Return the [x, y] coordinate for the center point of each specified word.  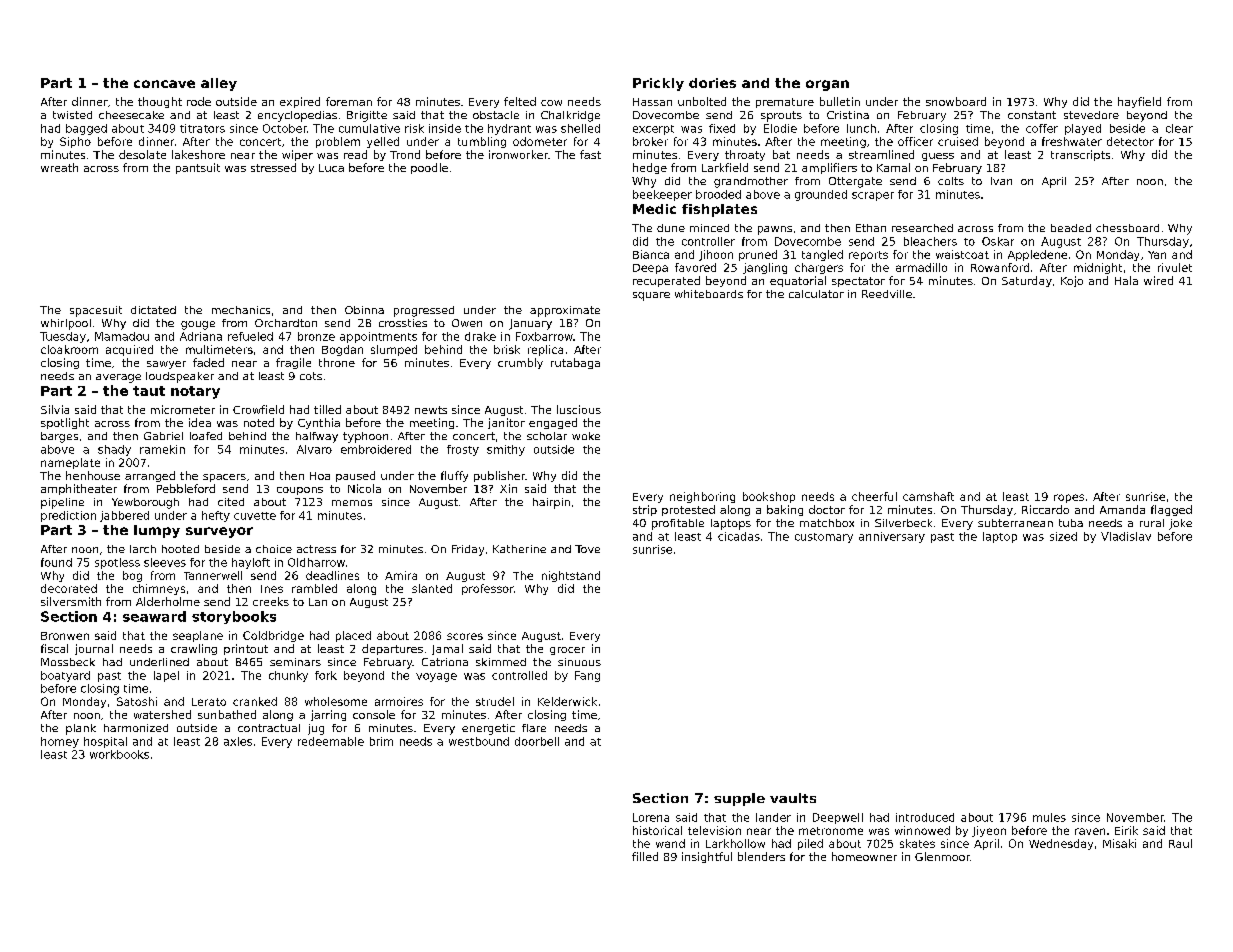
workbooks [119, 754]
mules [1049, 817]
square [651, 296]
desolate [142, 154]
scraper [873, 196]
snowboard [956, 101]
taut [149, 391]
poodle [429, 168]
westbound [479, 741]
